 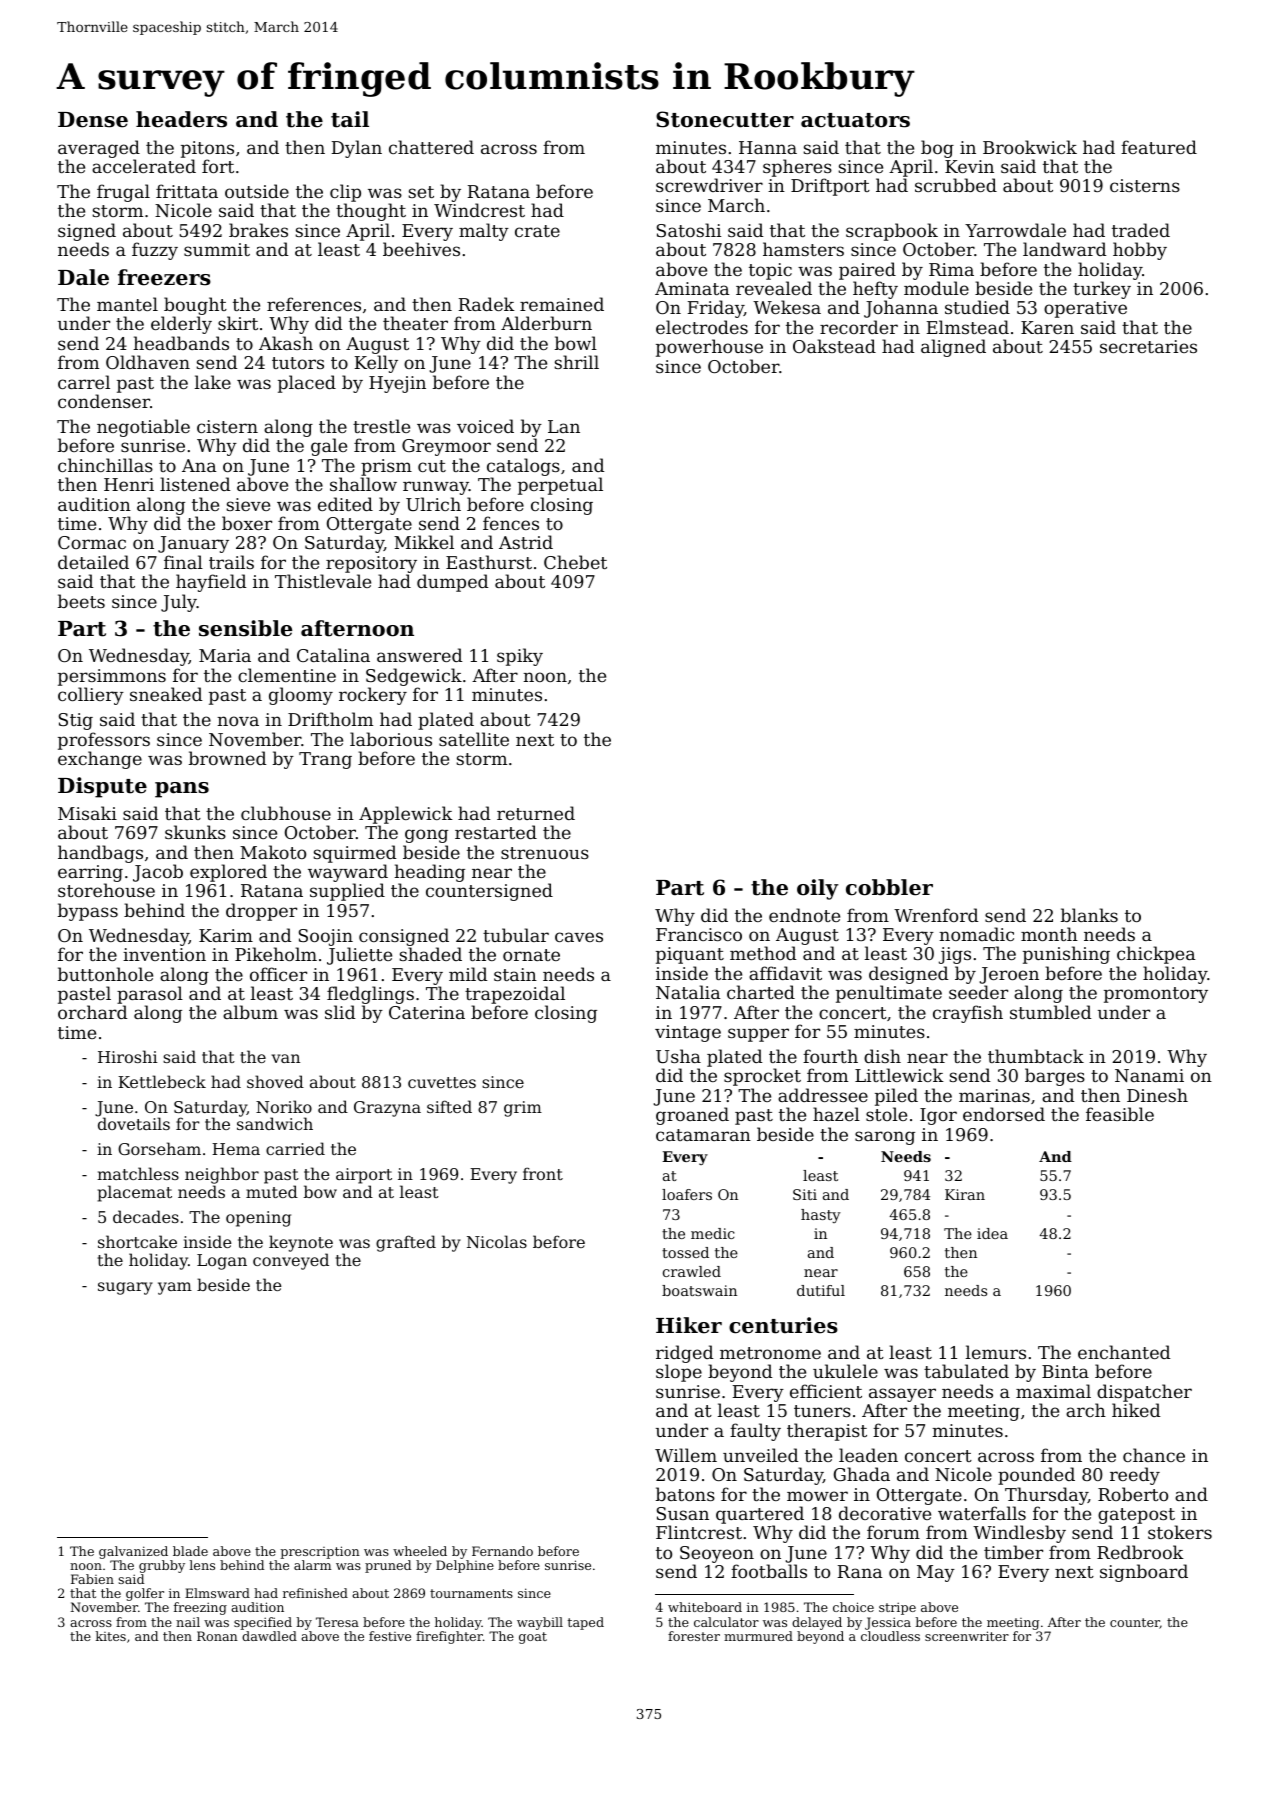 I want to click on headers, so click(x=181, y=119).
